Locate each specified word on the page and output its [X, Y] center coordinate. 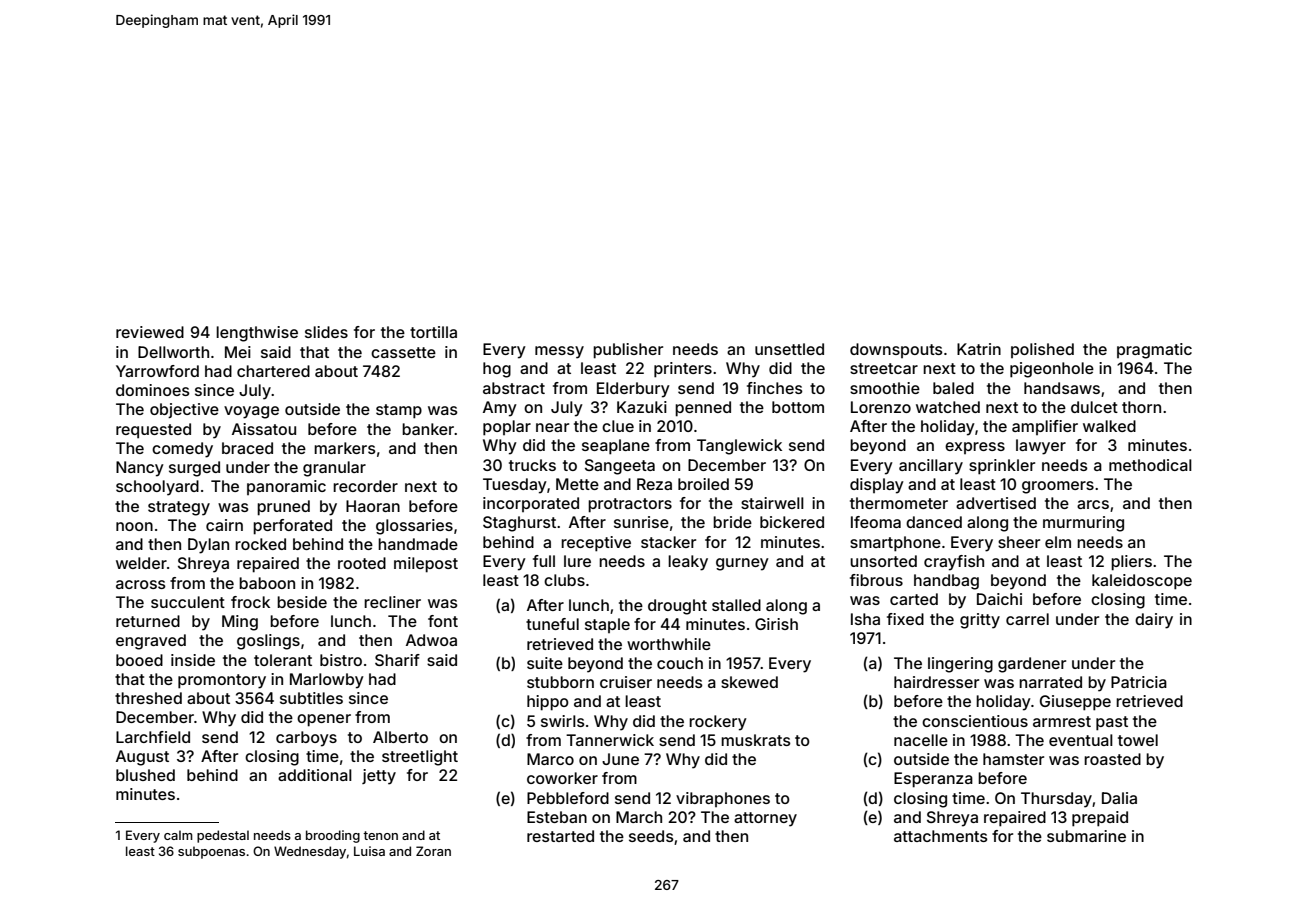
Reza [654, 484]
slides [326, 332]
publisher [628, 351]
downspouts [896, 350]
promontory [222, 681]
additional [315, 775]
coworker [562, 778]
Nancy [140, 469]
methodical [1150, 465]
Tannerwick [610, 740]
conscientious [975, 721]
